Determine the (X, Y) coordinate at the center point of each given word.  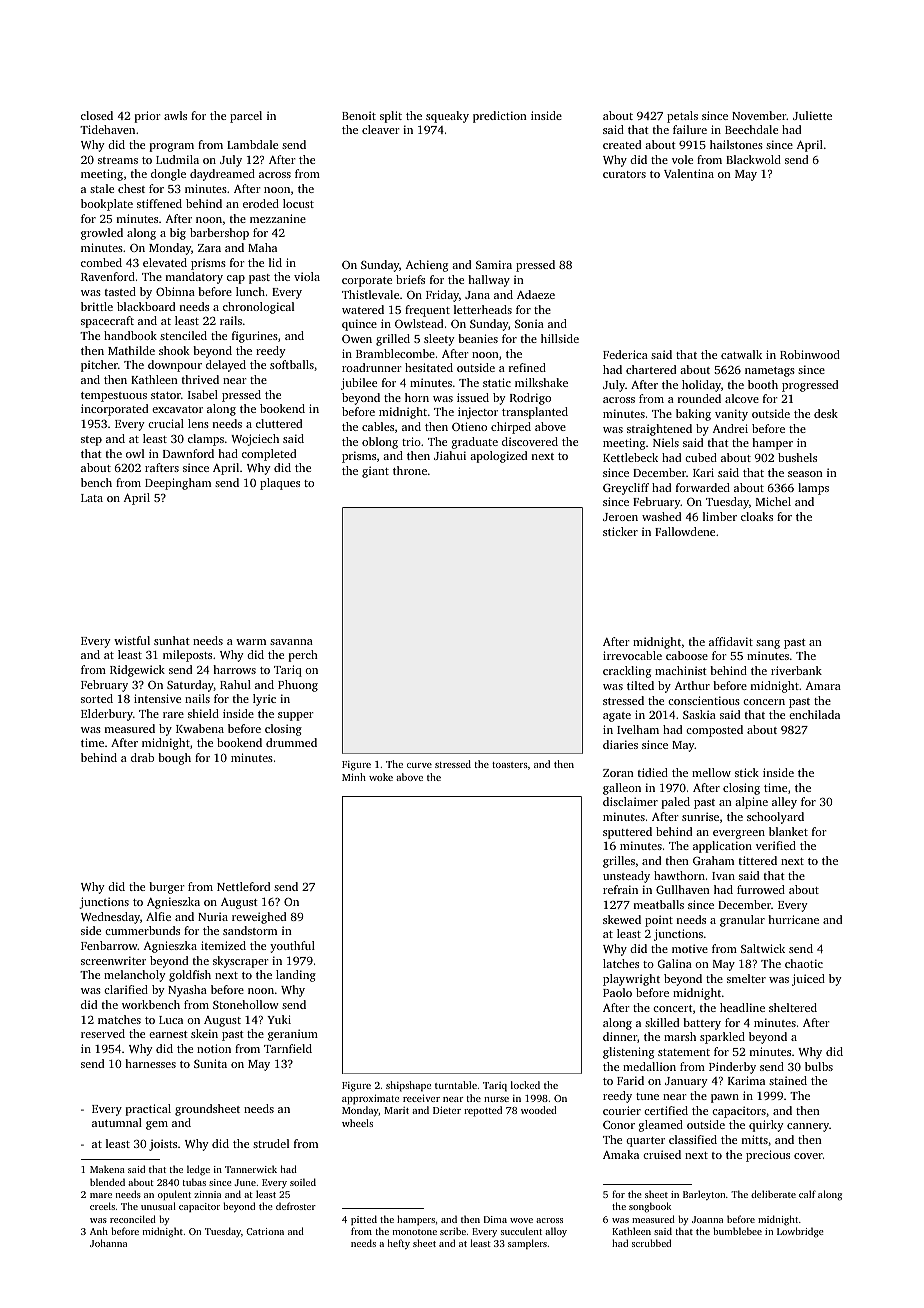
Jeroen (620, 517)
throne (410, 470)
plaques (280, 484)
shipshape (408, 1086)
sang (768, 644)
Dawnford (188, 453)
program (171, 147)
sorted (97, 698)
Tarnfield (288, 1048)
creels (102, 1206)
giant (375, 472)
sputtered (627, 833)
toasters (510, 765)
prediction (500, 117)
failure (690, 129)
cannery (808, 1127)
